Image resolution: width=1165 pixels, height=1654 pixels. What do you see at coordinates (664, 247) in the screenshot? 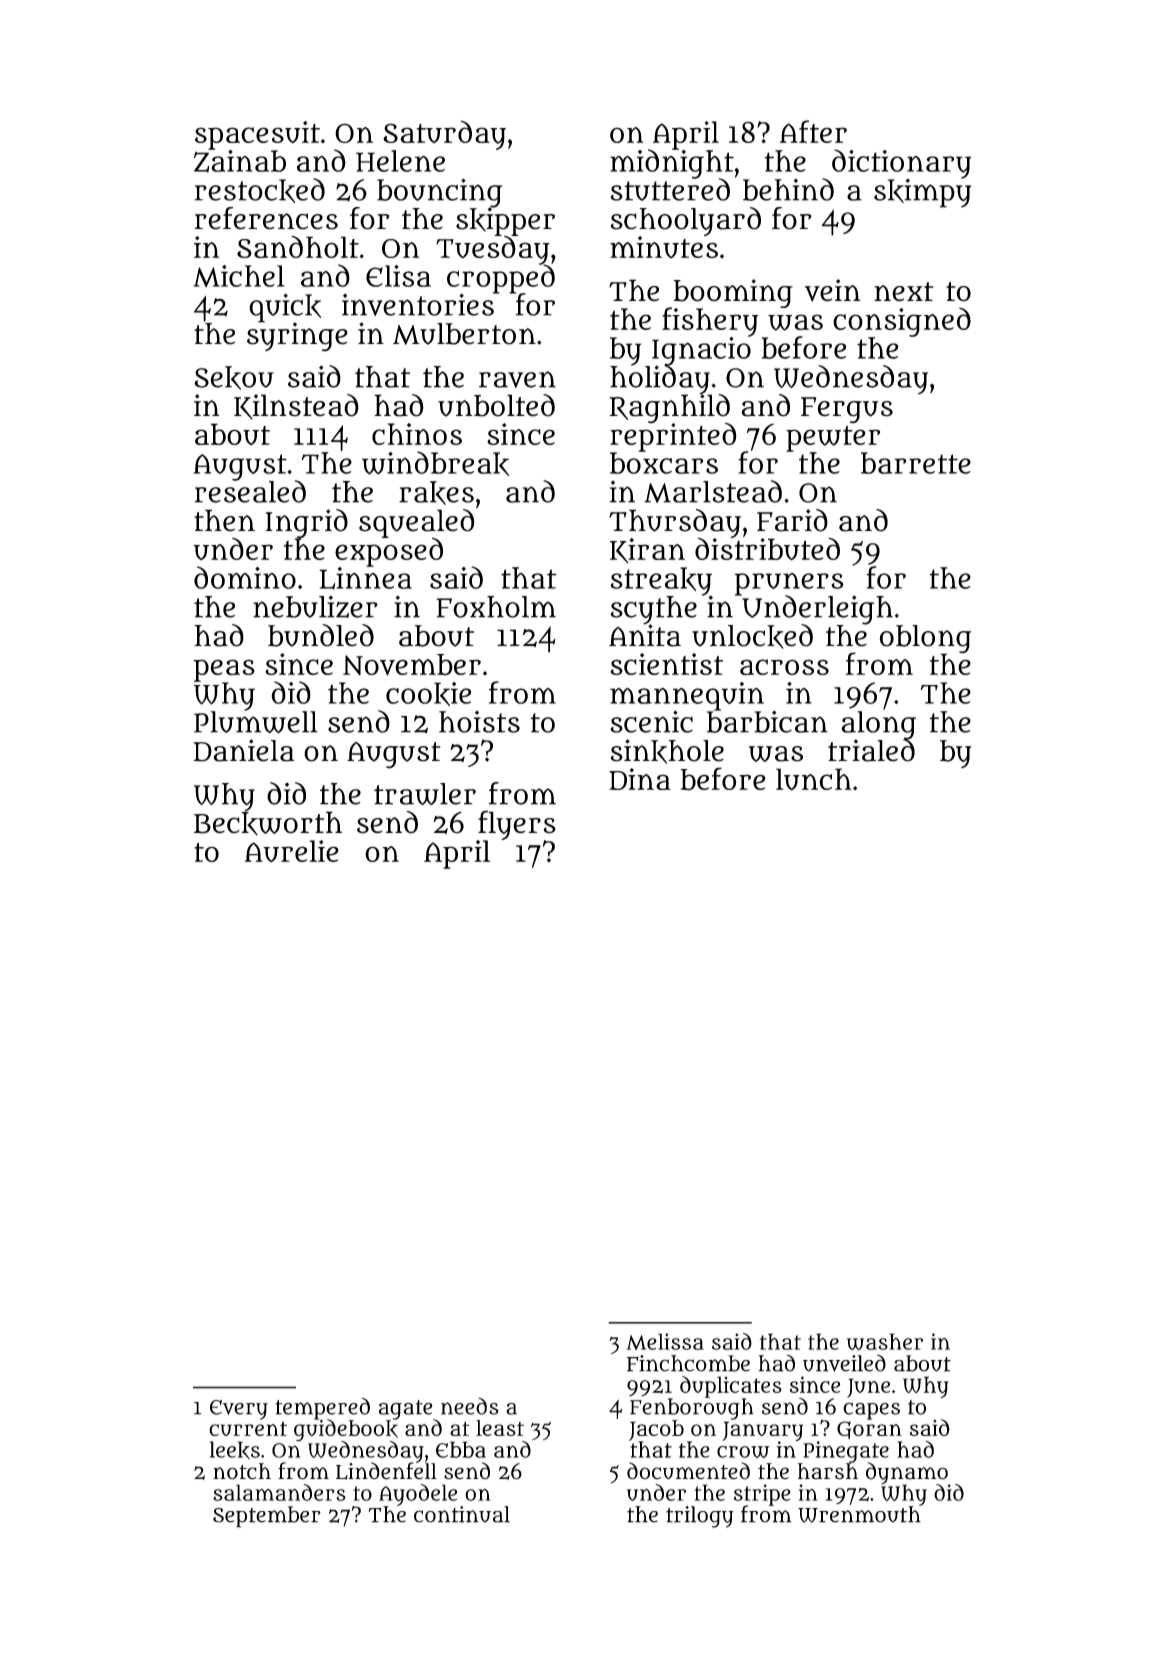
I see `minutes` at bounding box center [664, 247].
